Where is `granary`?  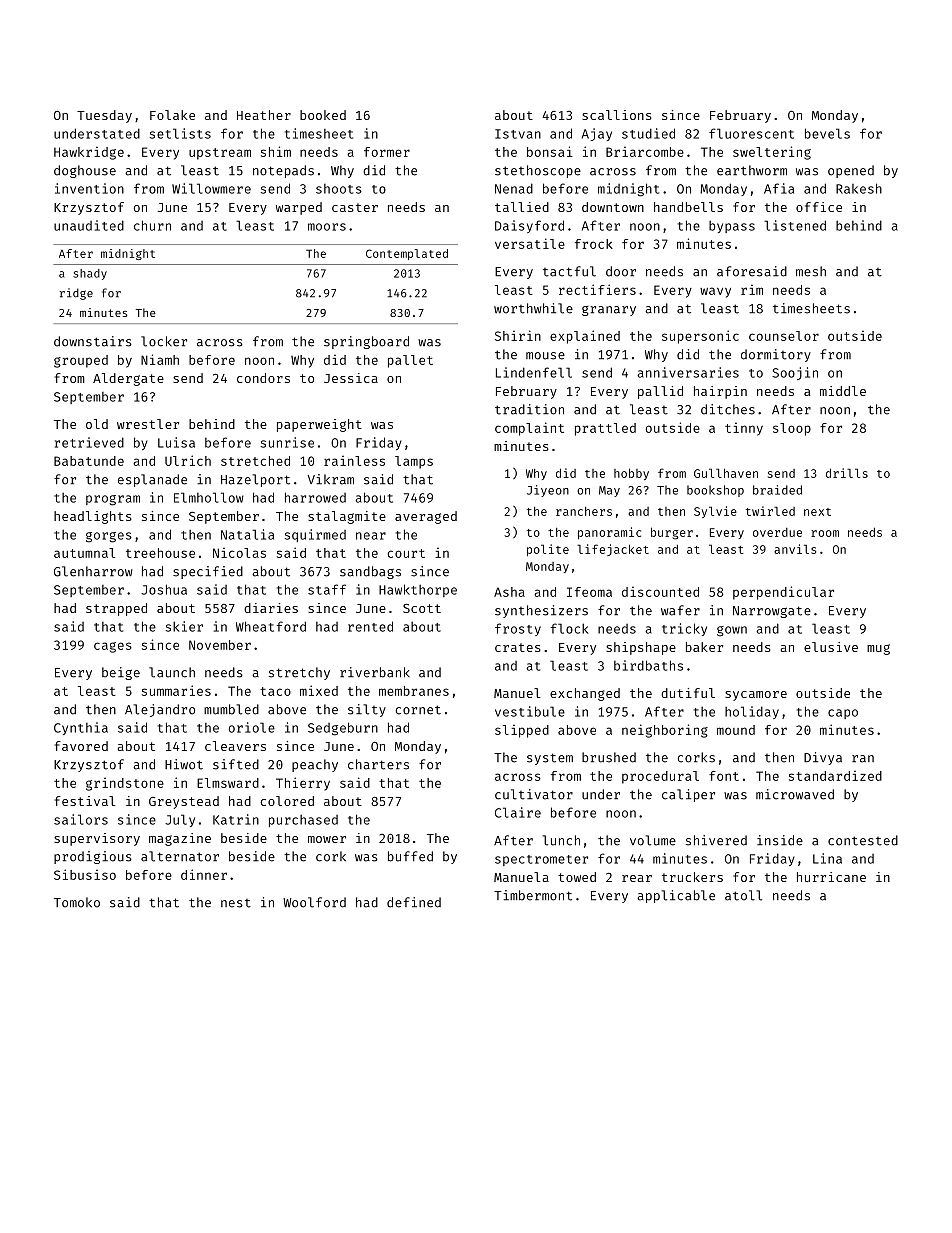
granary is located at coordinates (609, 311).
